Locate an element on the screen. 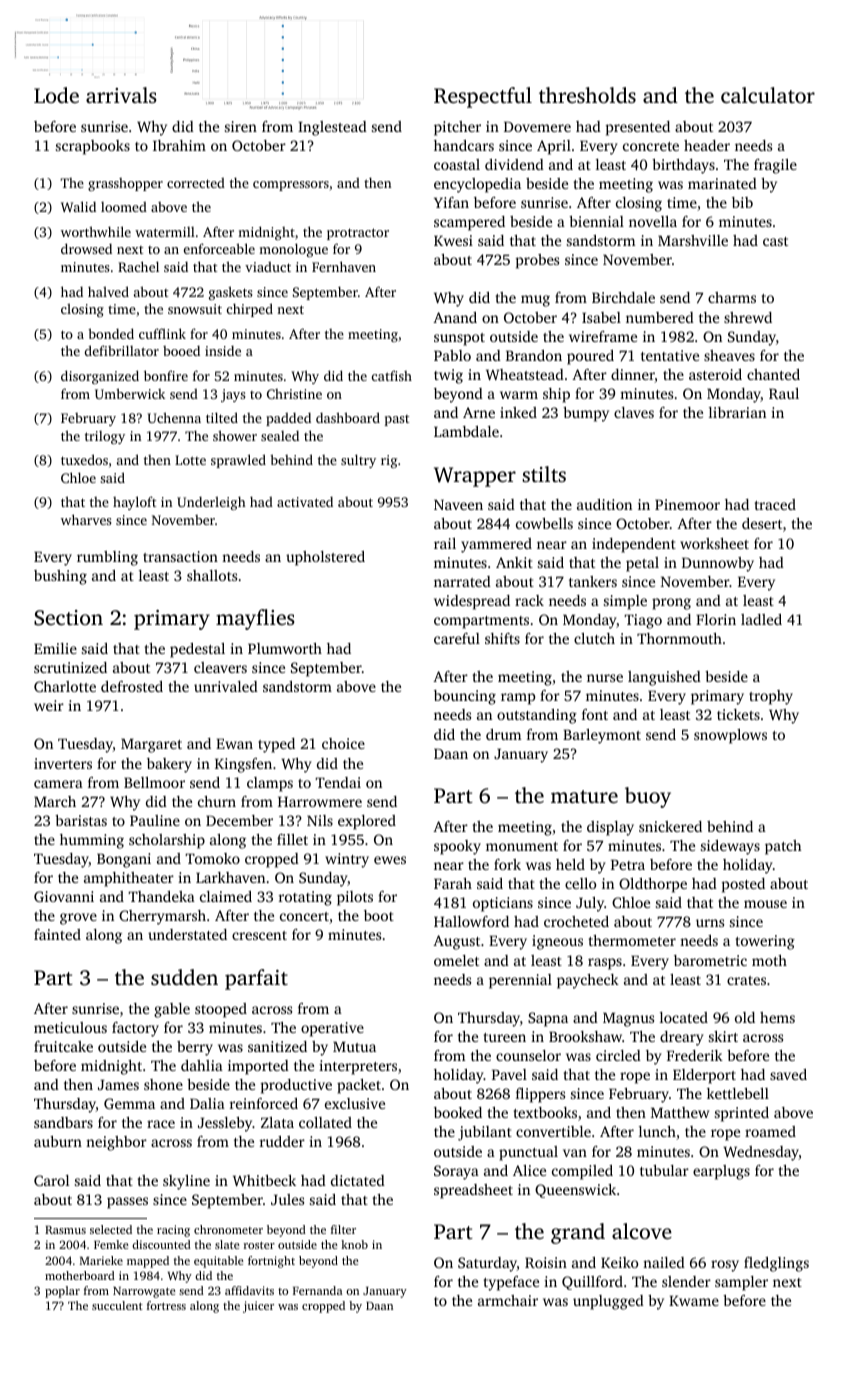  shallots is located at coordinates (212, 575).
